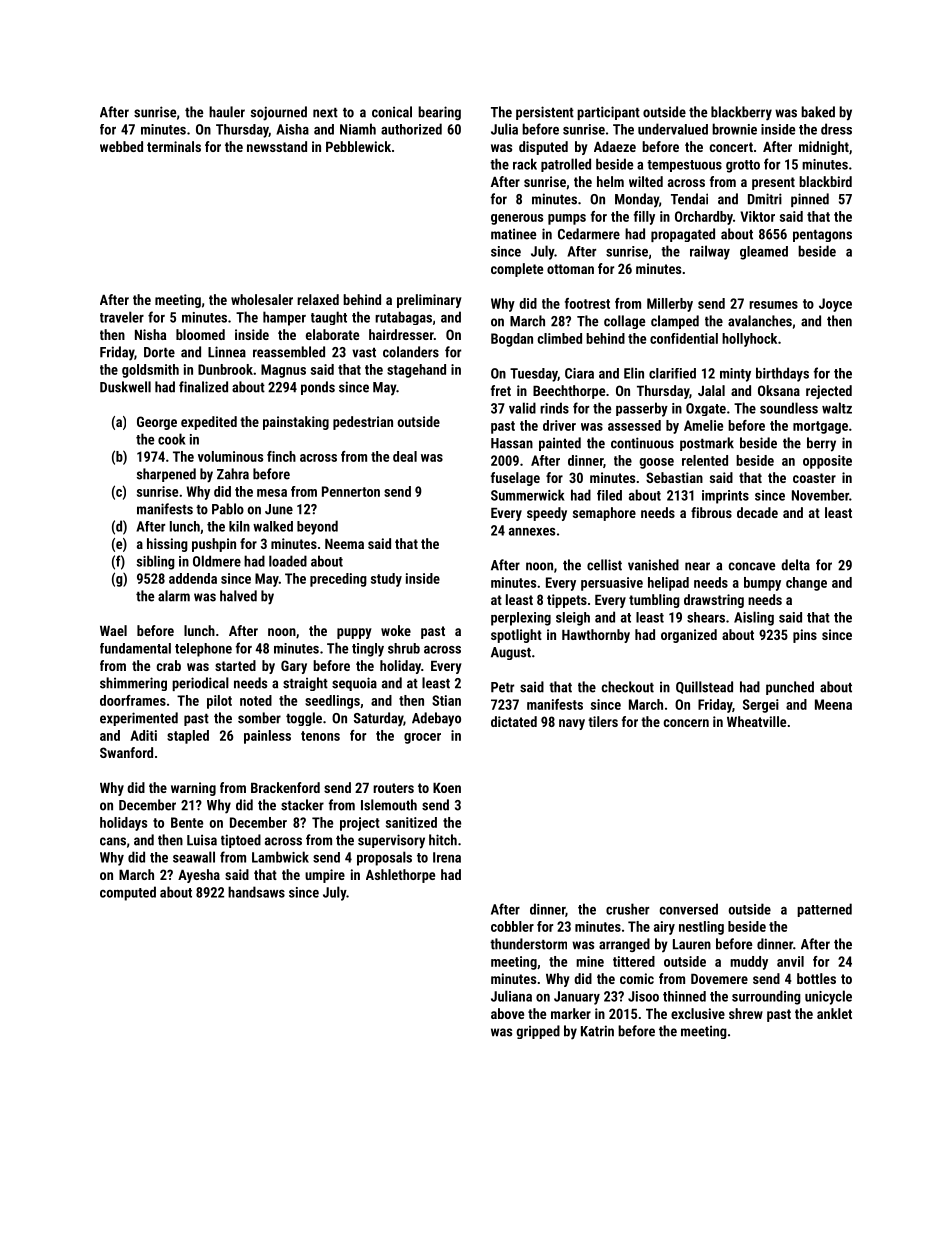  I want to click on Ashlethorpe, so click(400, 876).
